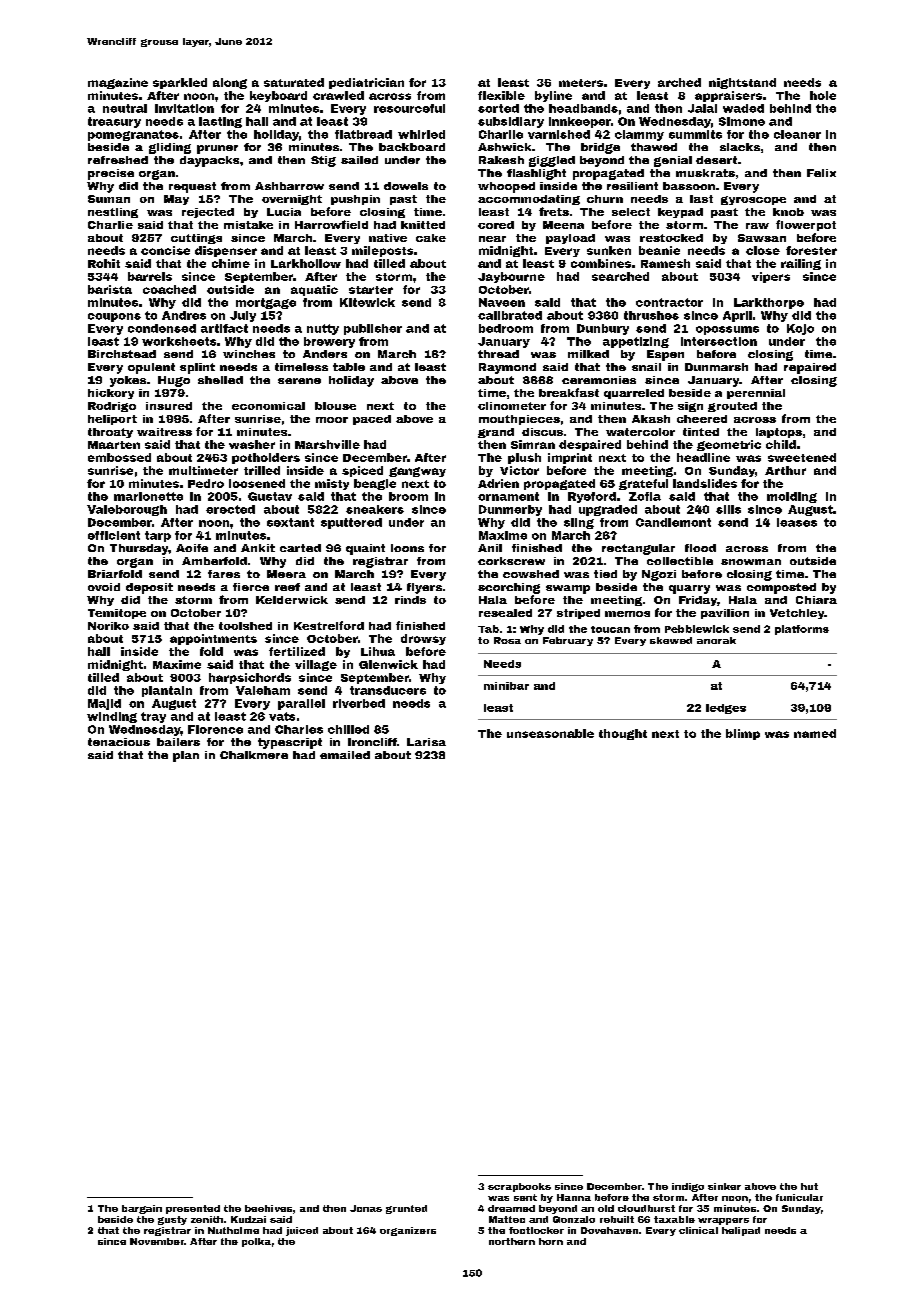 This document has width=924, height=1308. What do you see at coordinates (806, 225) in the document?
I see `flowerpot` at bounding box center [806, 225].
